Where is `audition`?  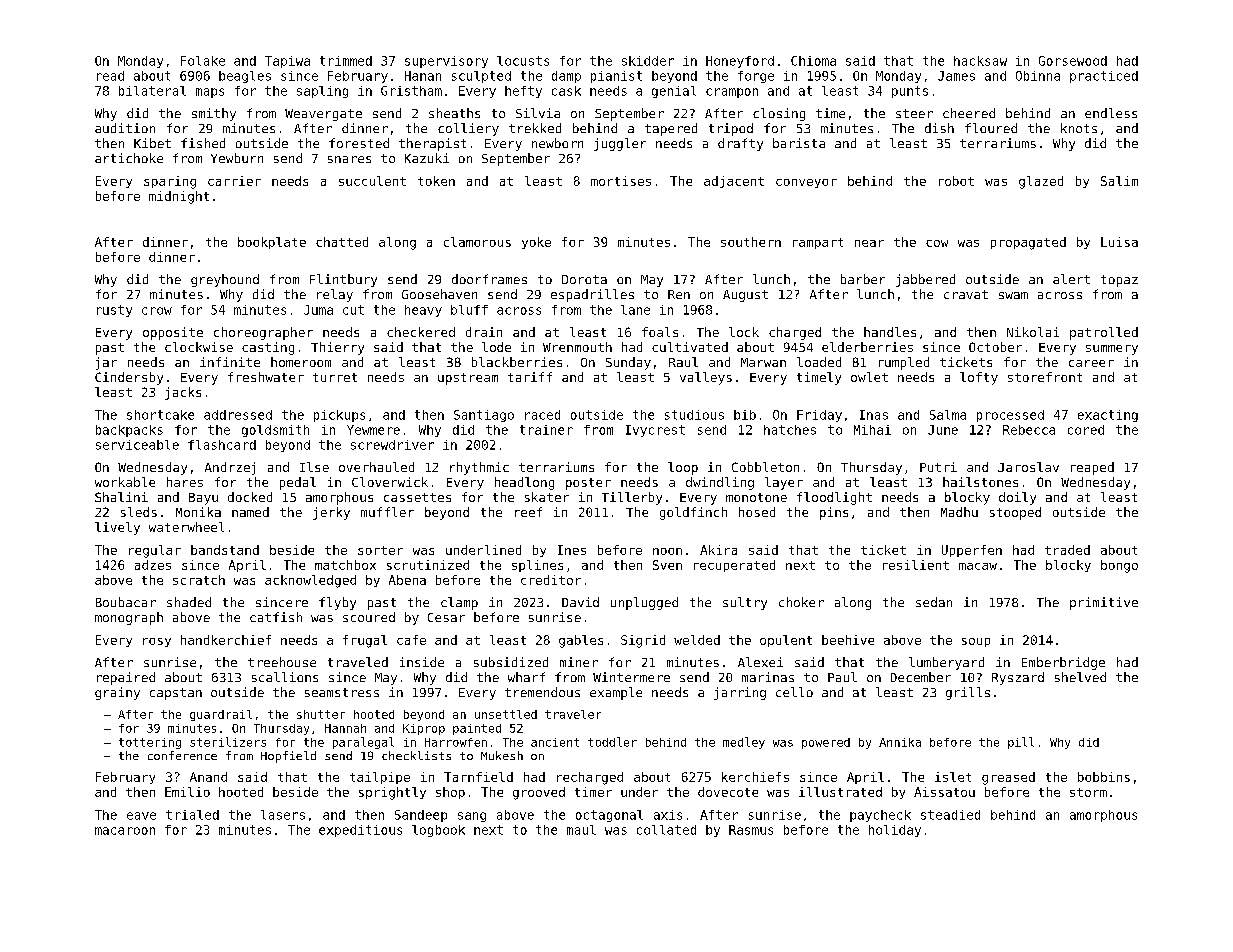 audition is located at coordinates (125, 128).
